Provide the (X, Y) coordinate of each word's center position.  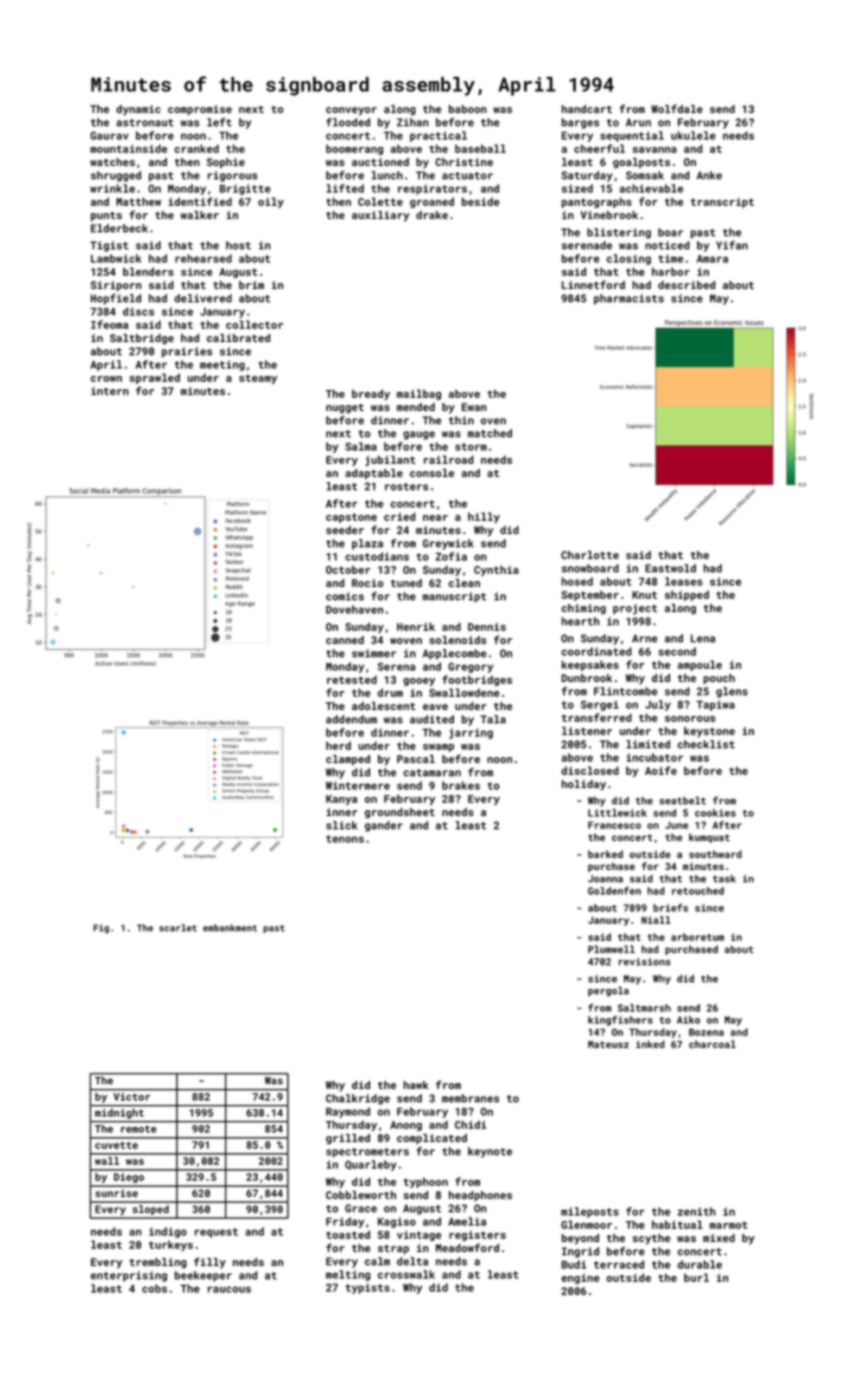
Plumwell (611, 949)
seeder (345, 530)
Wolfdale (677, 108)
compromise (200, 110)
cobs (154, 1288)
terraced (619, 1264)
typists (367, 1288)
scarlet (178, 928)
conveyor (351, 111)
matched (490, 433)
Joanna (605, 879)
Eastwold (670, 568)
